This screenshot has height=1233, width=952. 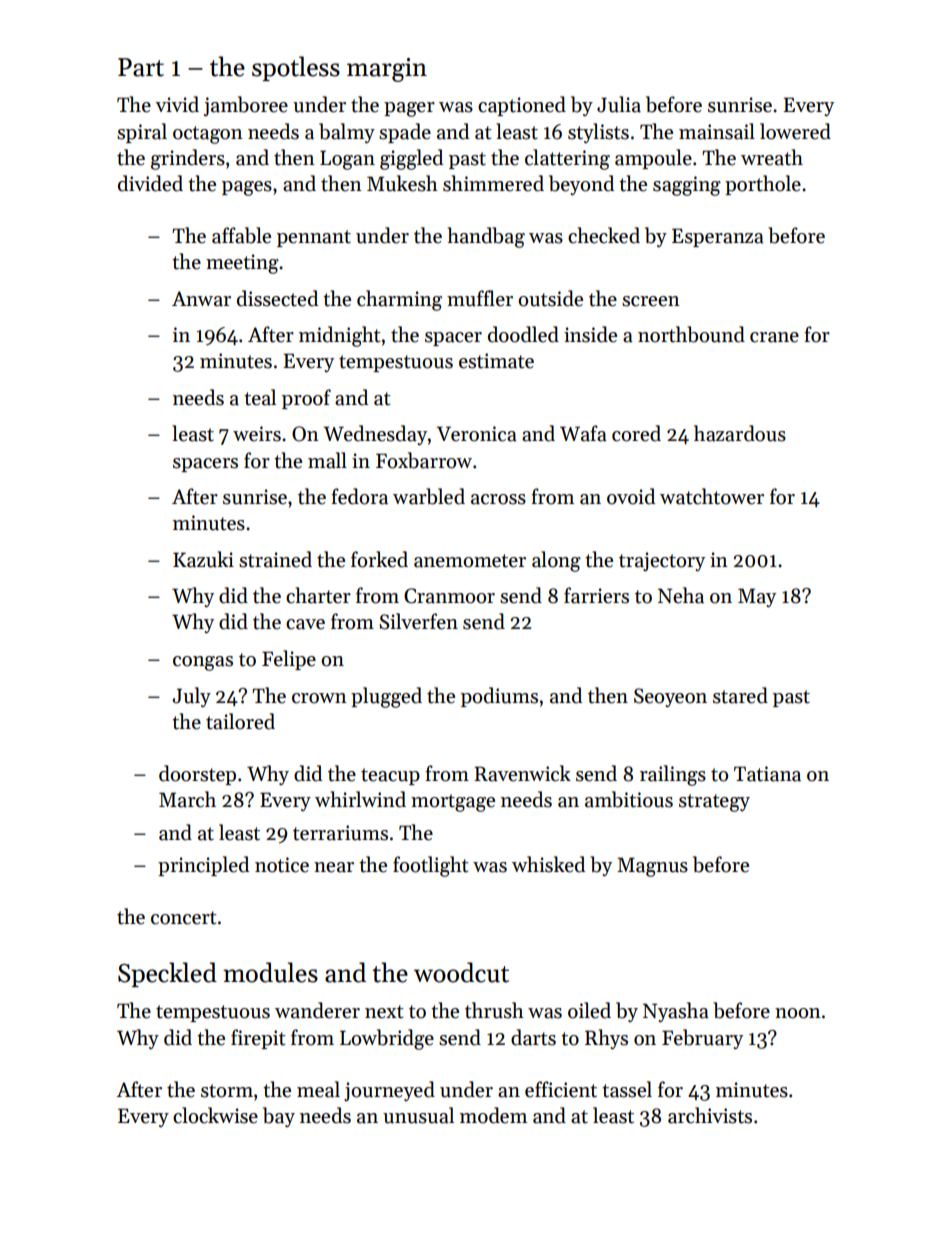 I want to click on podiums, so click(x=499, y=697).
